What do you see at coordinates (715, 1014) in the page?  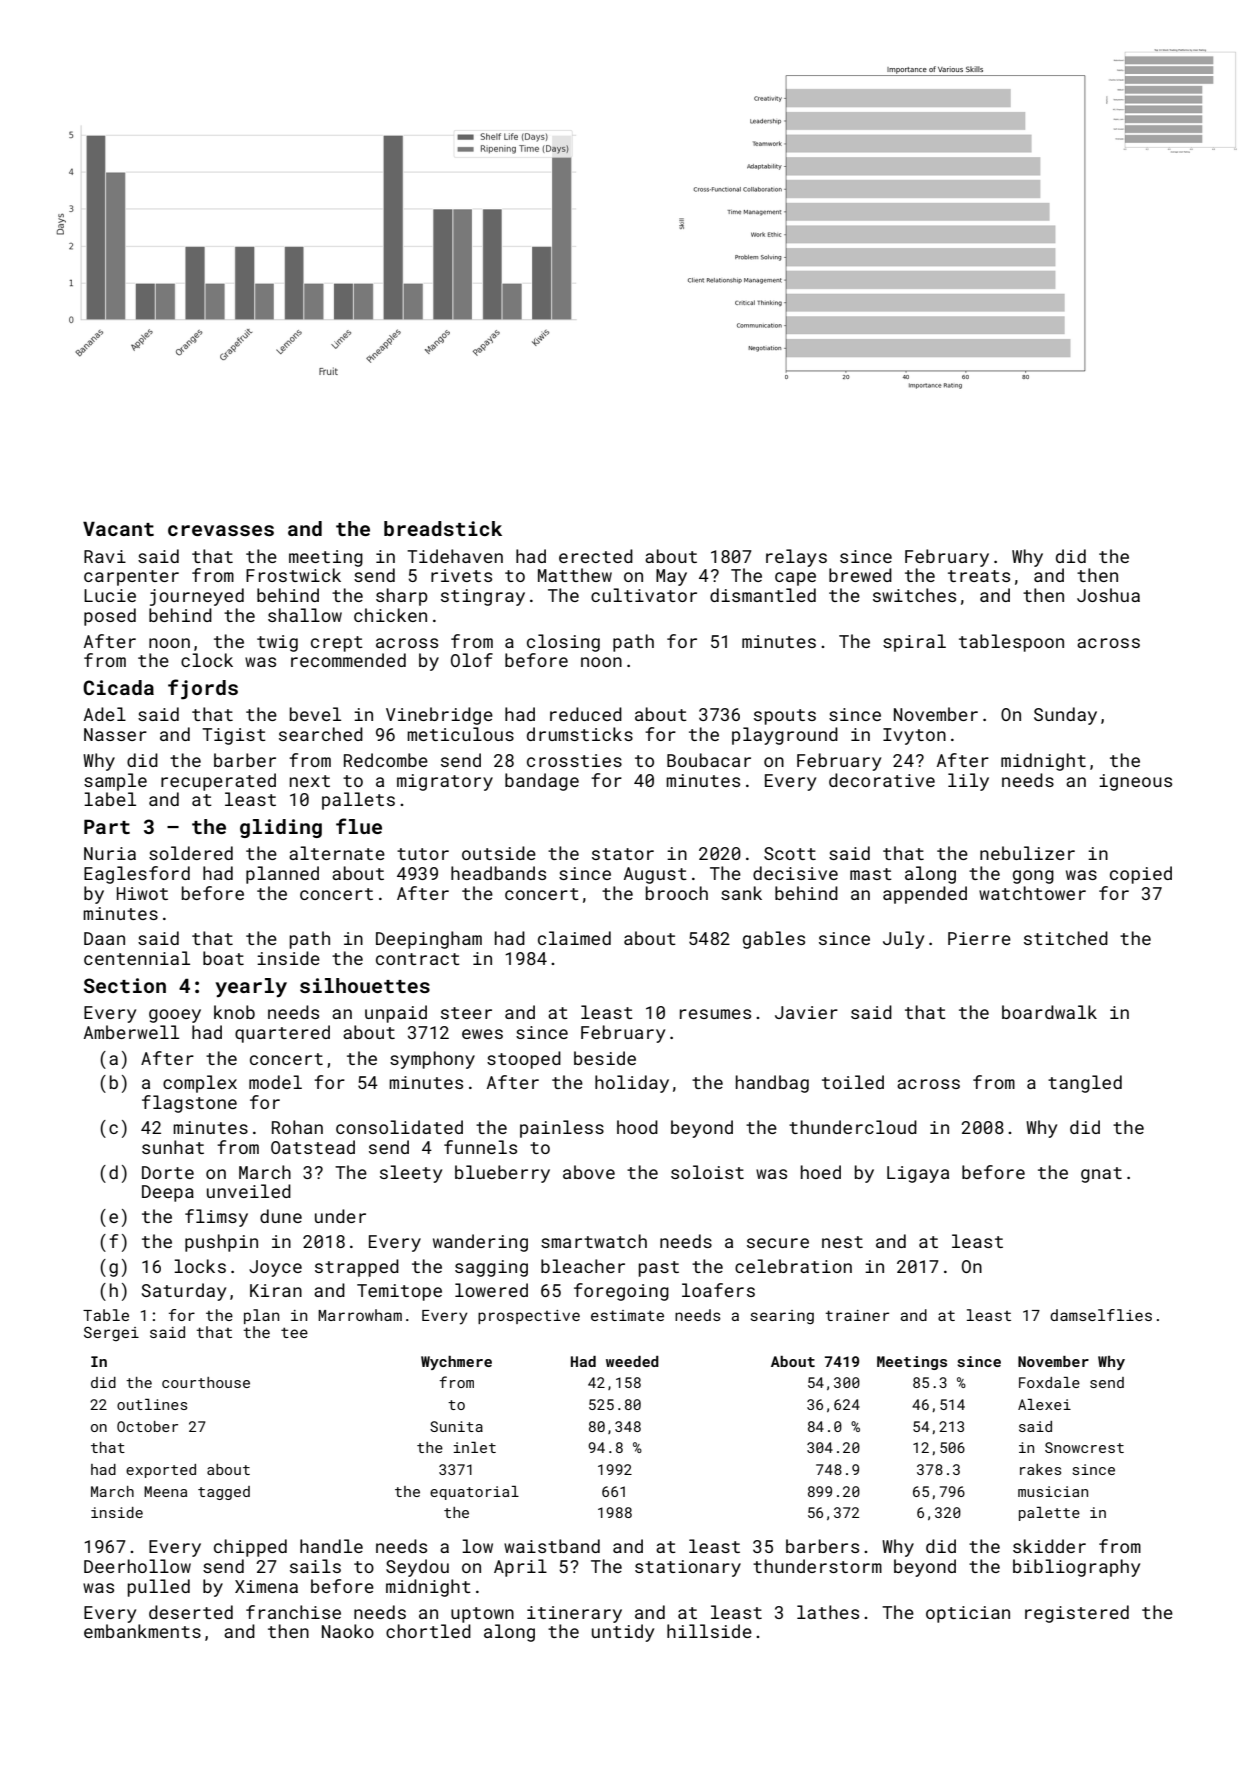 I see `resumes` at bounding box center [715, 1014].
